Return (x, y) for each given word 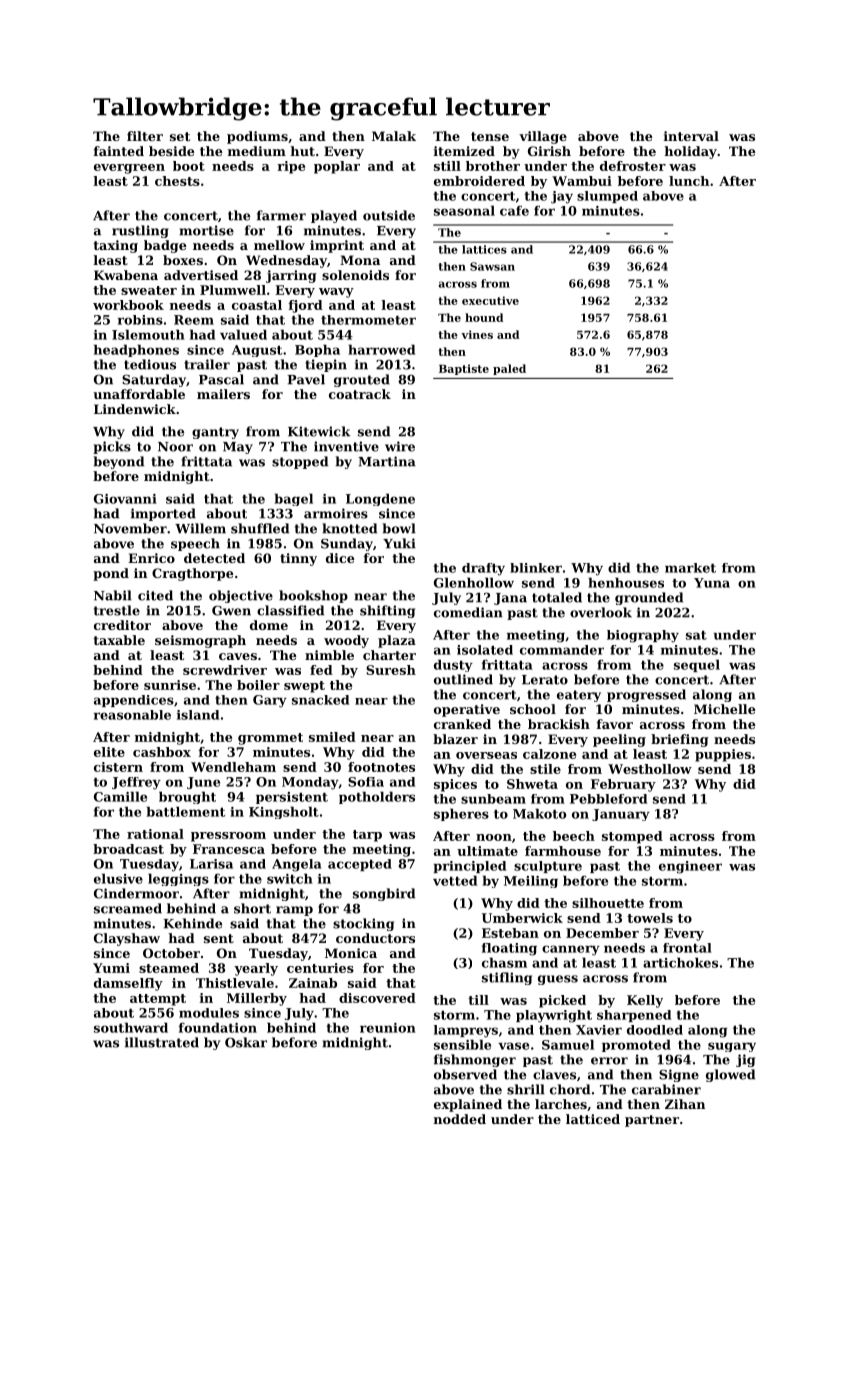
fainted (119, 151)
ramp (294, 911)
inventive (346, 446)
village (543, 137)
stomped (632, 837)
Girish (549, 151)
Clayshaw (127, 939)
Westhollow (650, 769)
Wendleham (233, 767)
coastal (257, 305)
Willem (200, 528)
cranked (462, 724)
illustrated (162, 1042)
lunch (689, 181)
